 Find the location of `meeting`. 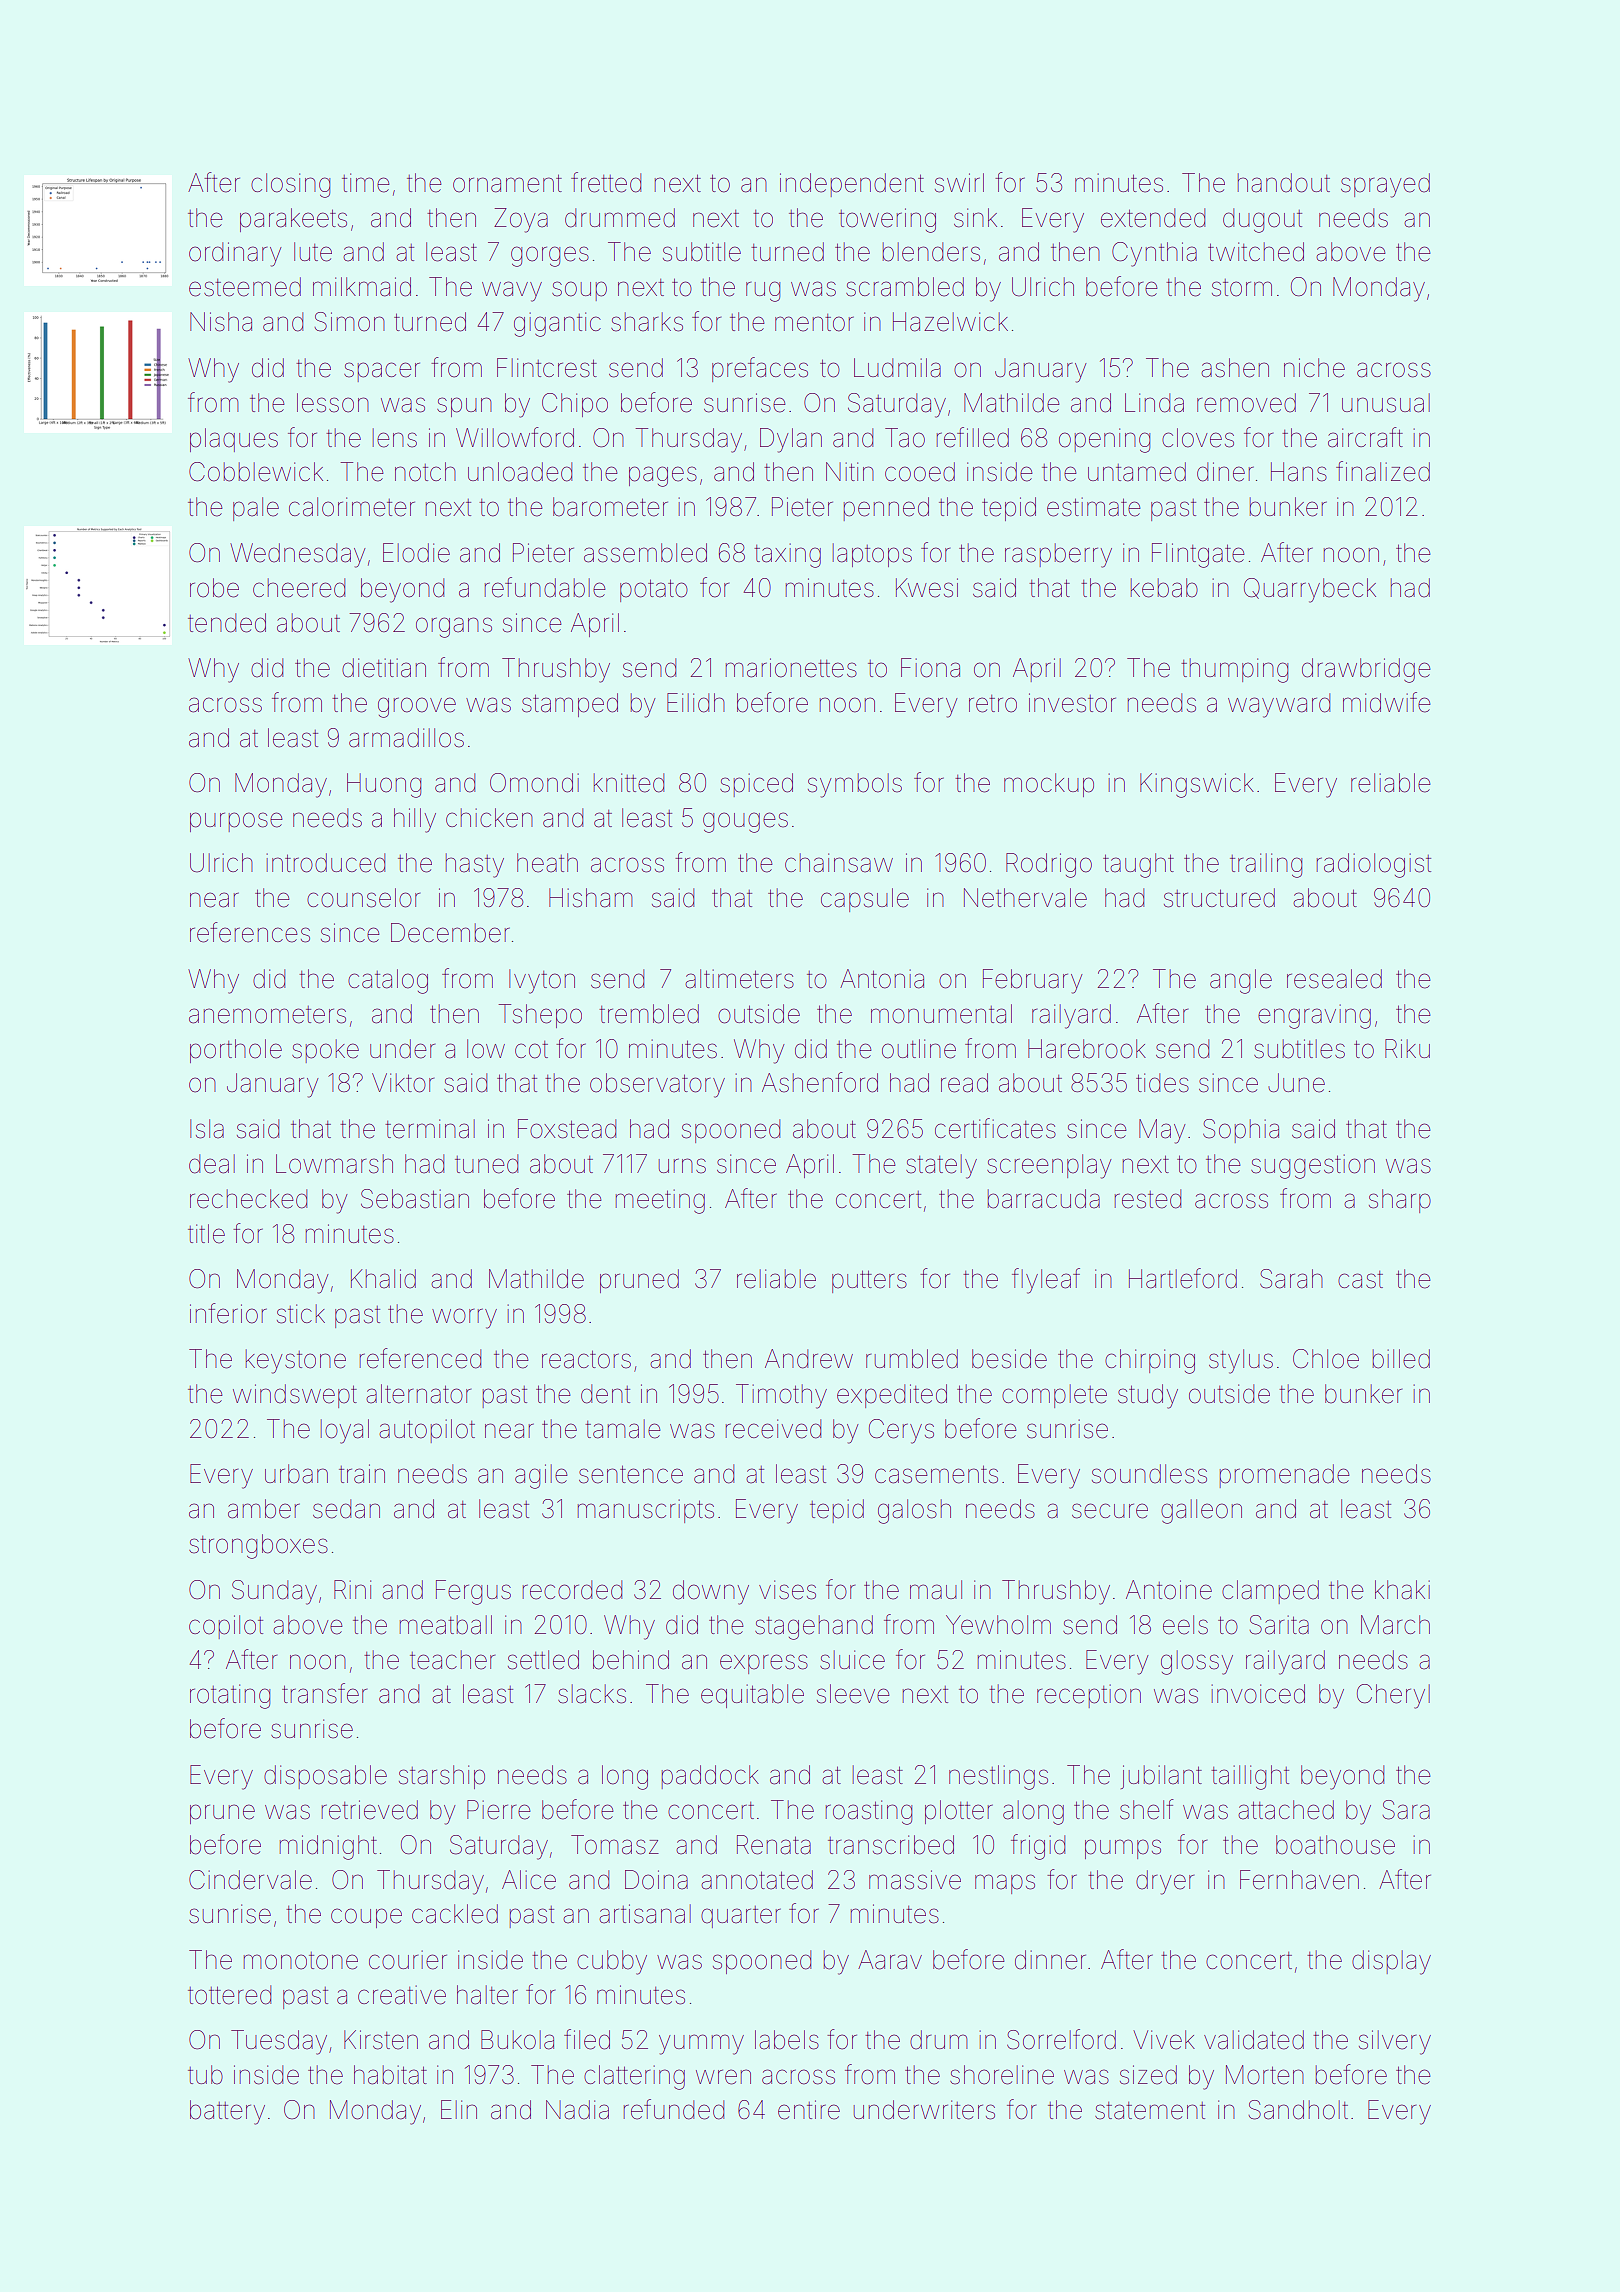

meeting is located at coordinates (660, 1201).
